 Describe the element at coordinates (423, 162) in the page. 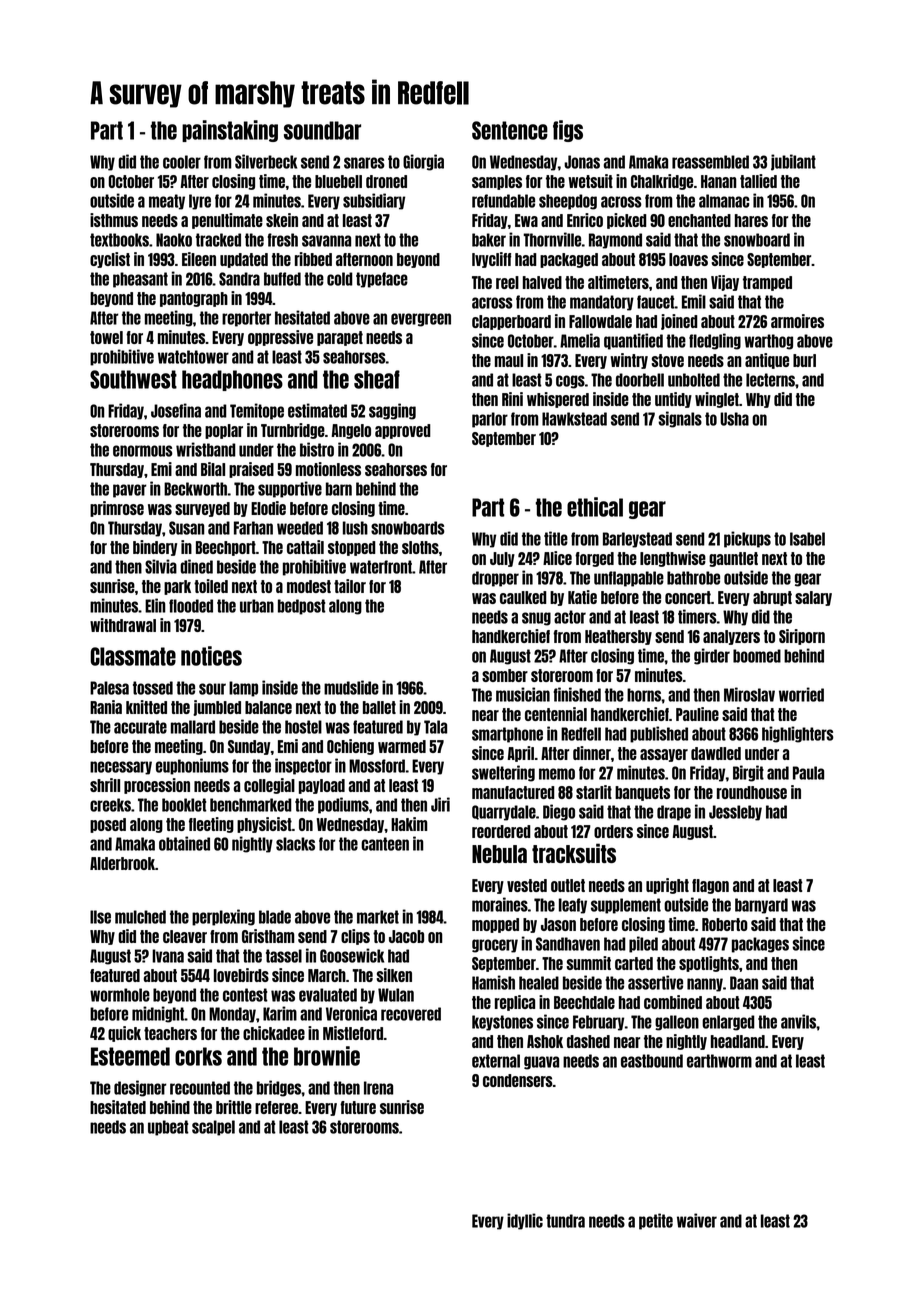

I see `Giorgia` at that location.
